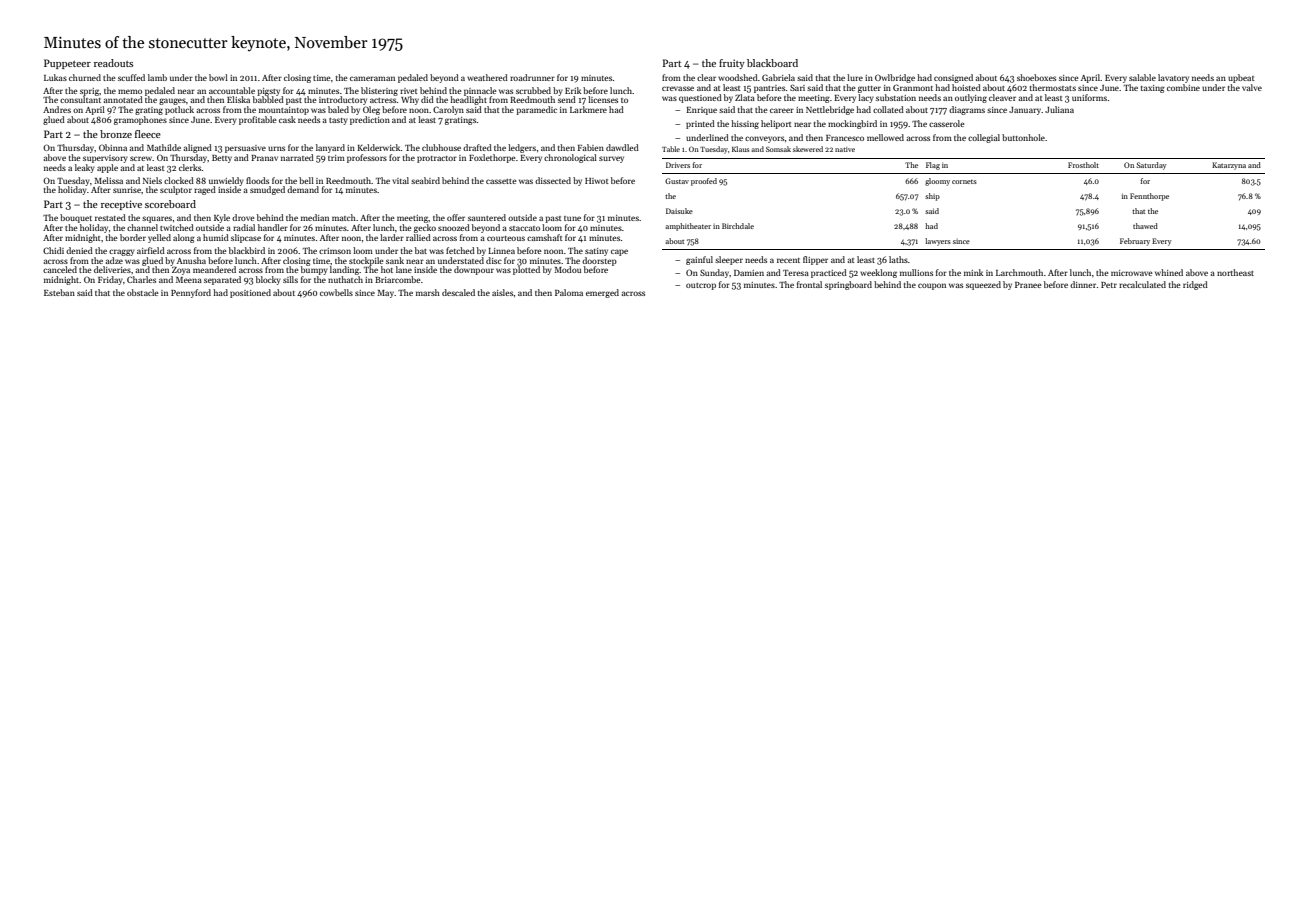 Image resolution: width=1308 pixels, height=924 pixels. I want to click on lawyers, so click(938, 242).
